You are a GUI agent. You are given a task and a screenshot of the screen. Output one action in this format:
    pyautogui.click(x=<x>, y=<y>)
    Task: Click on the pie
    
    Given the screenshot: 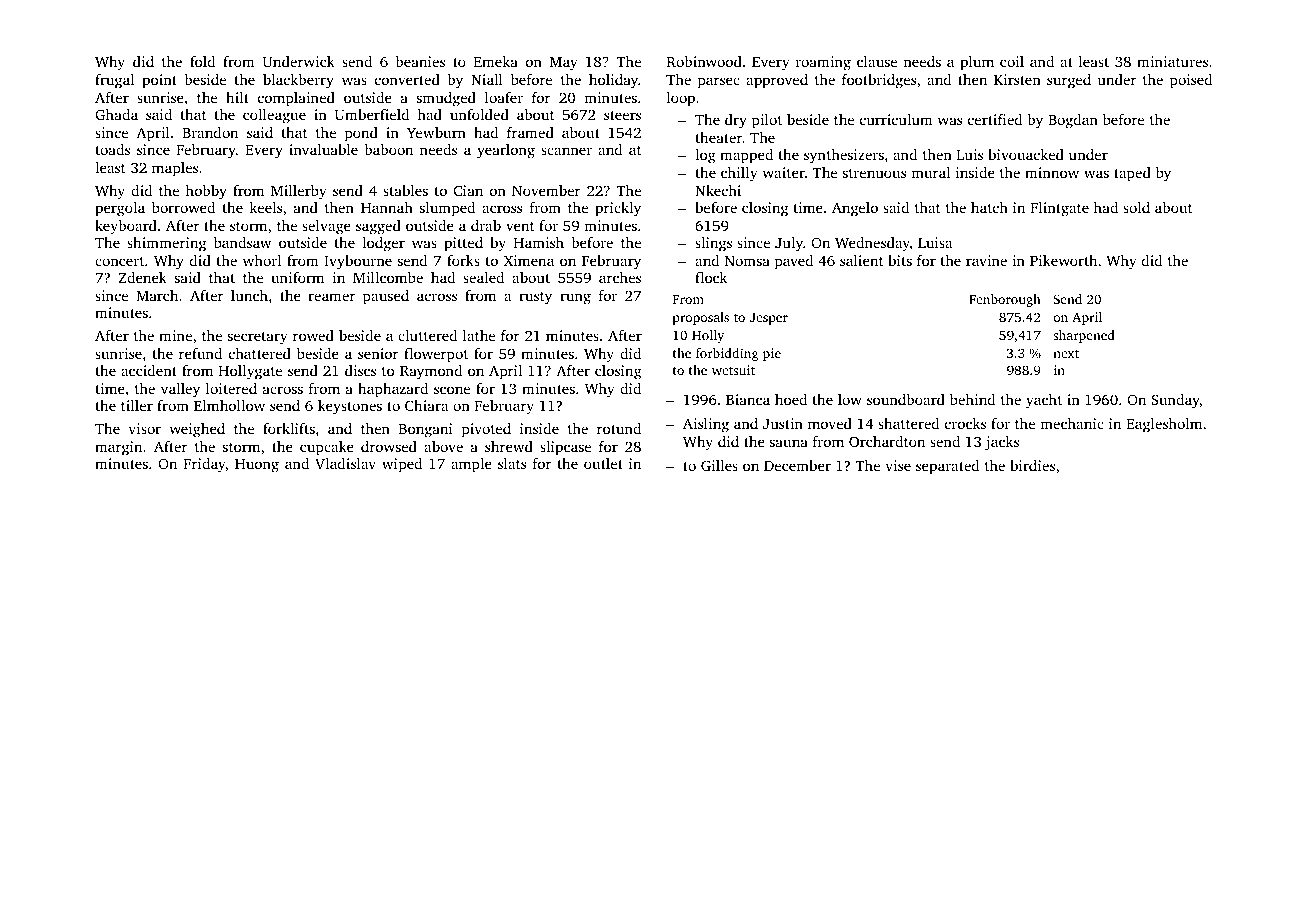 What is the action you would take?
    pyautogui.click(x=772, y=354)
